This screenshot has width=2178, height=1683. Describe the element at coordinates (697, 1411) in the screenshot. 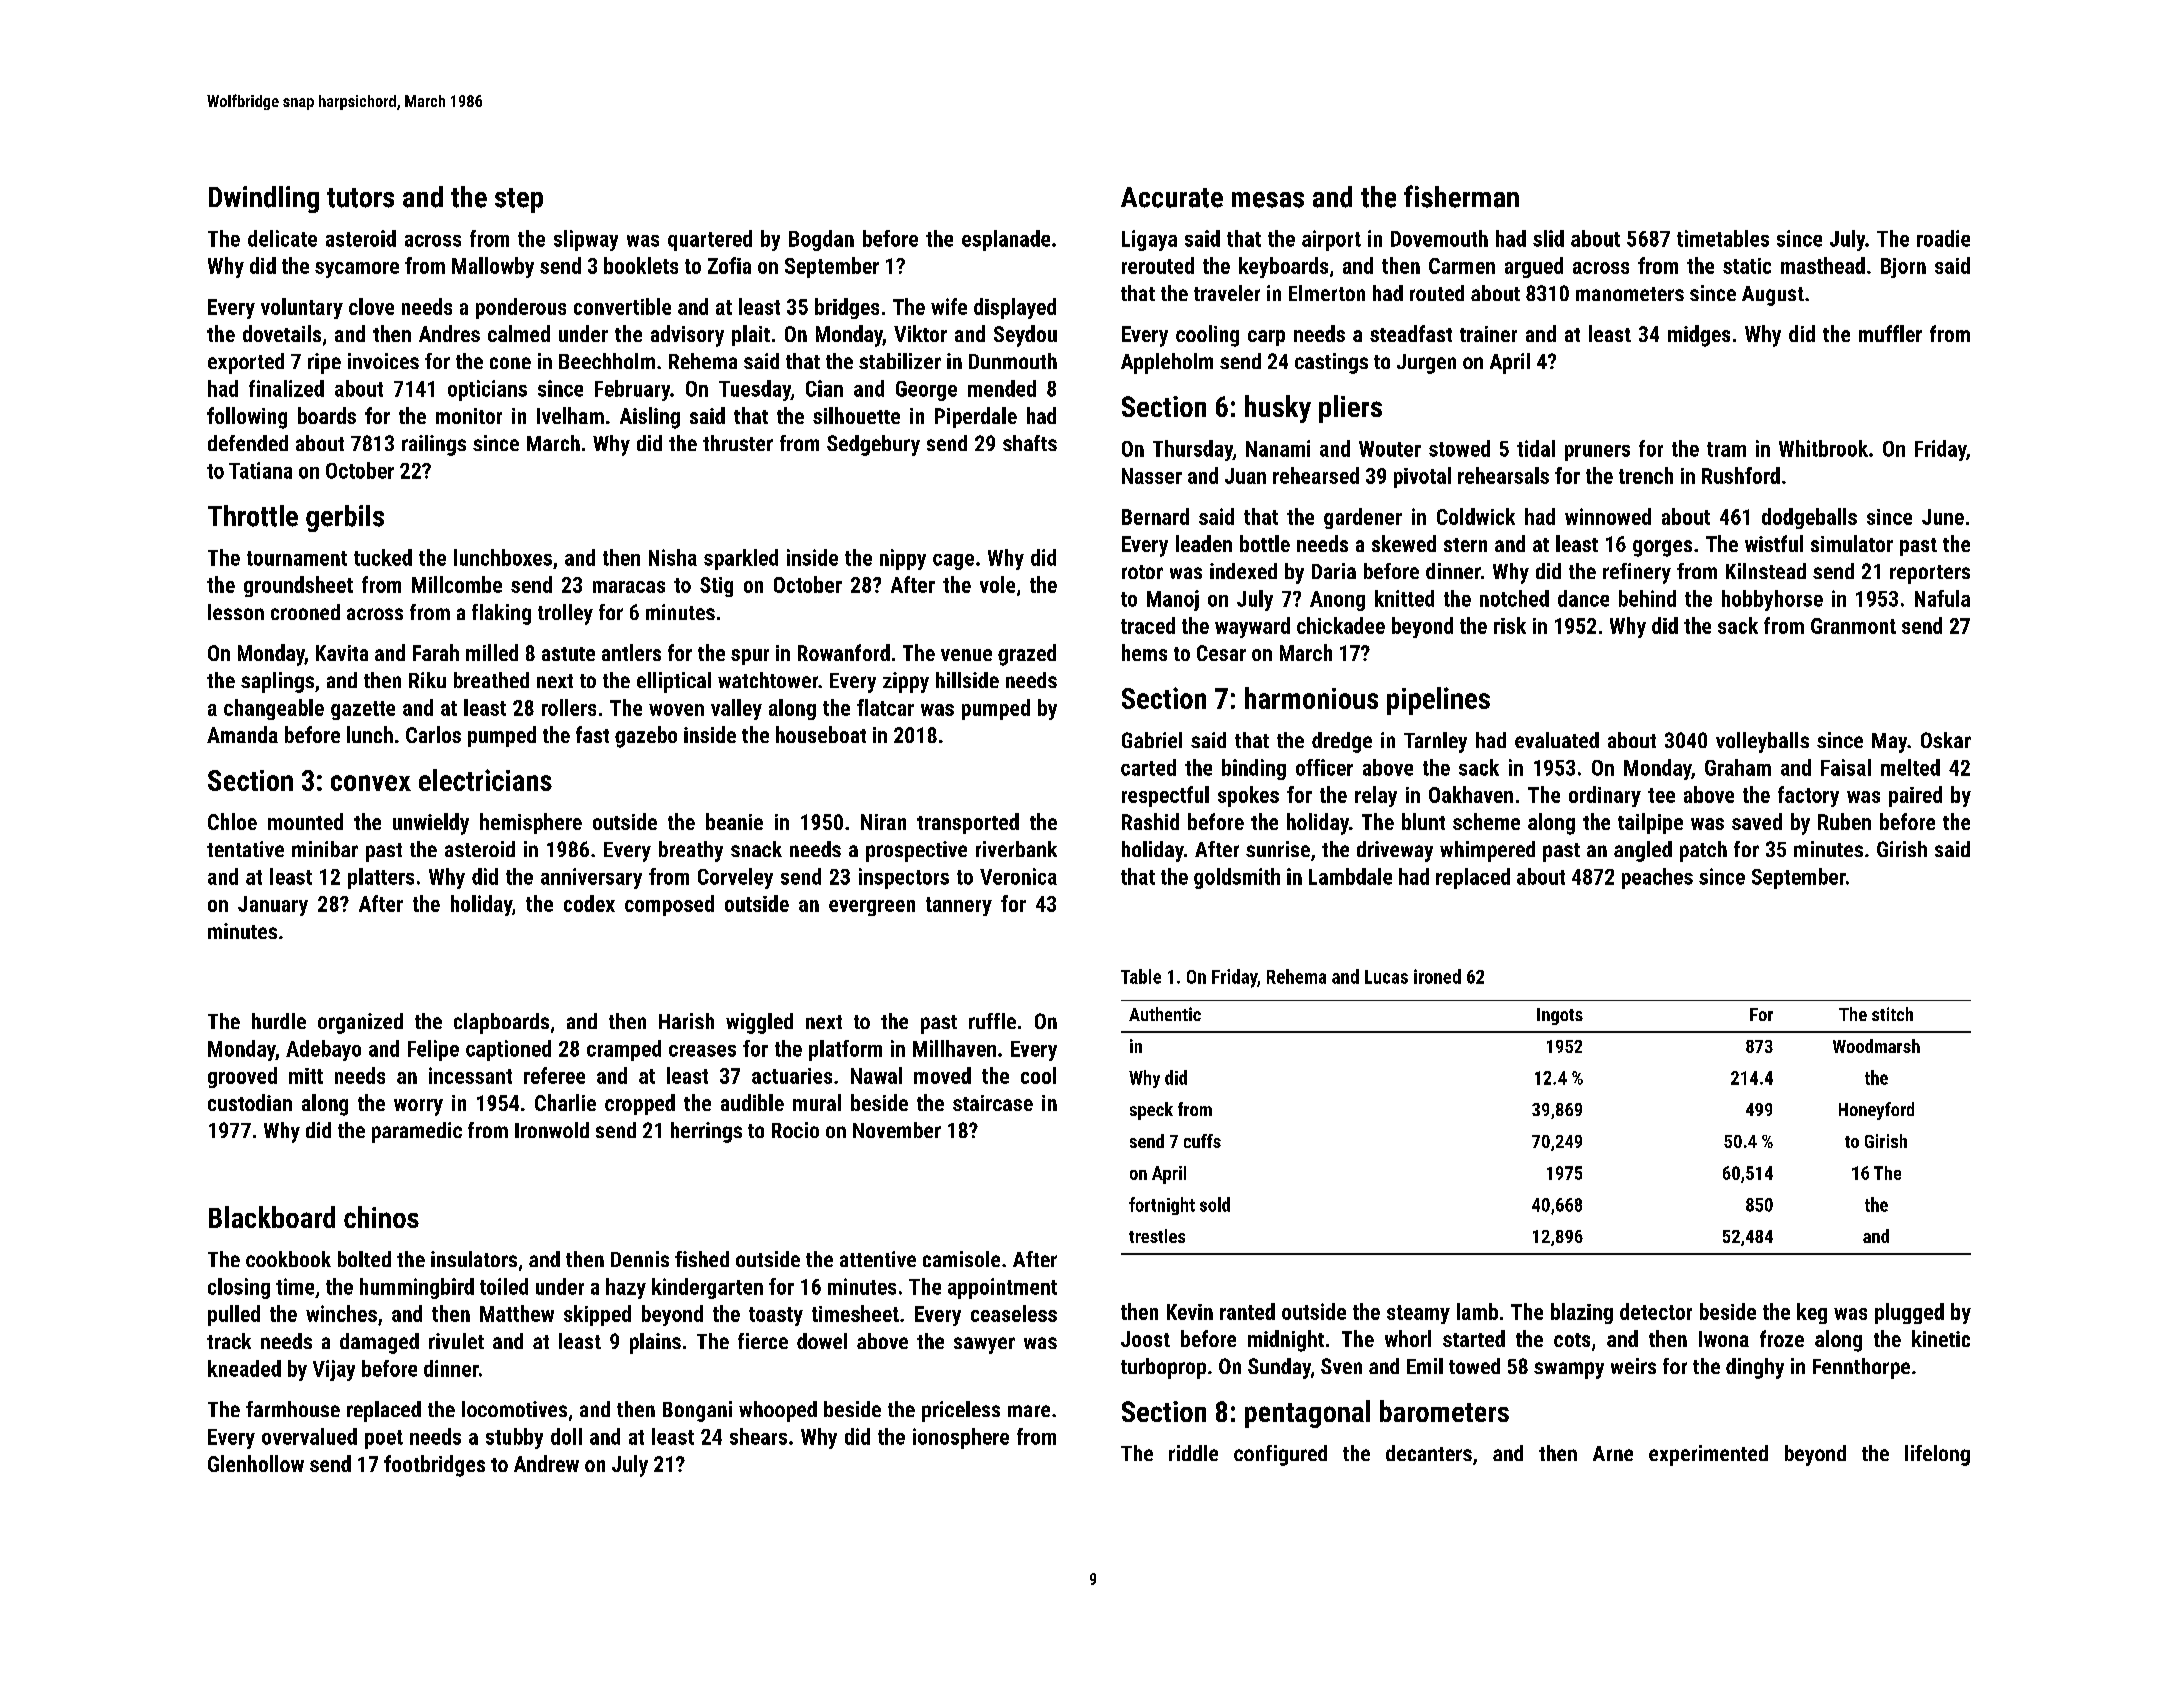

I see `Bongani` at that location.
